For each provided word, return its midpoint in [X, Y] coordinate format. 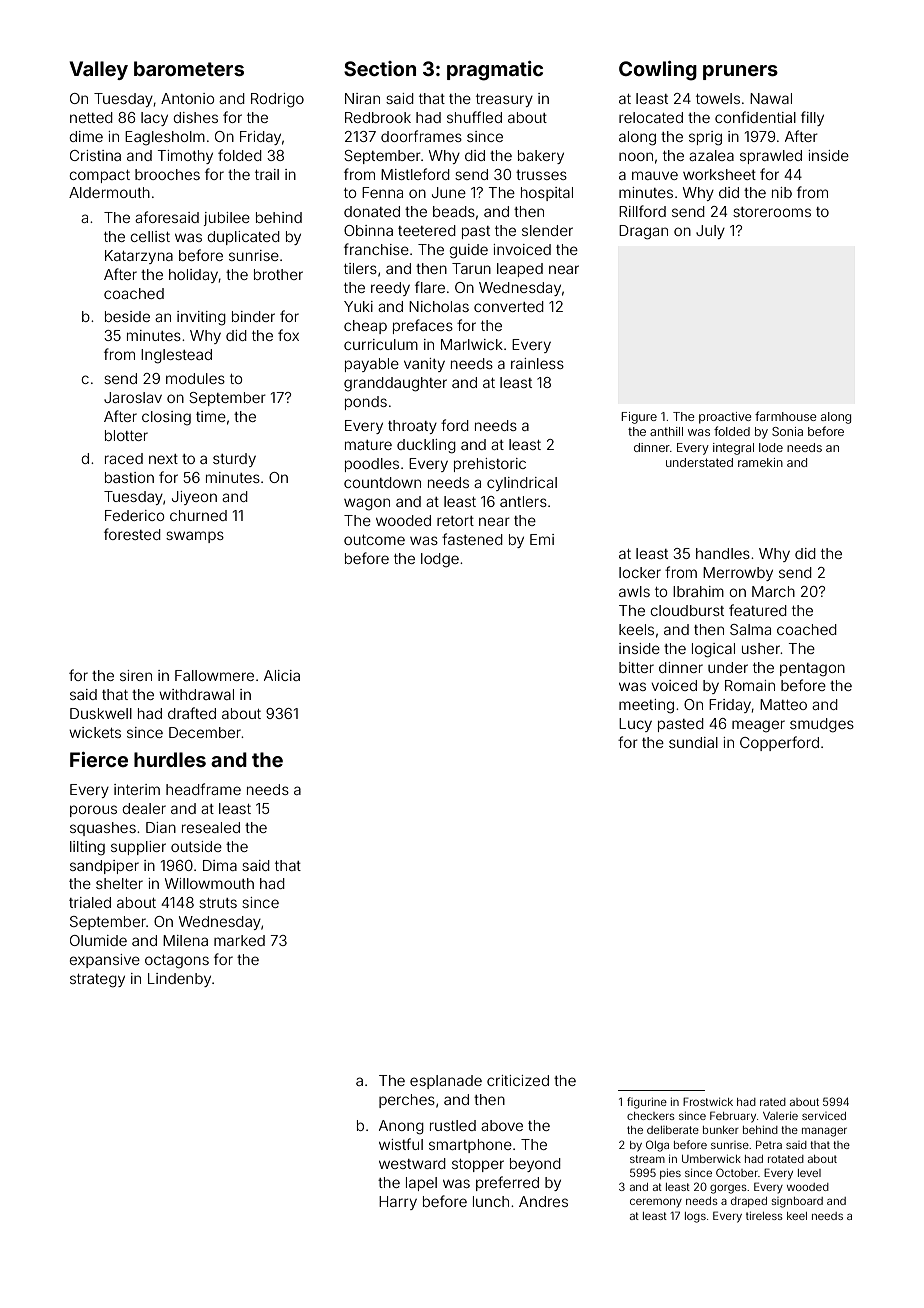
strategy [97, 981]
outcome [374, 540]
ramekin [760, 462]
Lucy [635, 725]
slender [547, 230]
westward [412, 1163]
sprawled [771, 157]
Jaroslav [133, 397]
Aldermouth [109, 192]
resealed [211, 827]
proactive [725, 418]
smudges [822, 725]
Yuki [358, 306]
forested [132, 534]
